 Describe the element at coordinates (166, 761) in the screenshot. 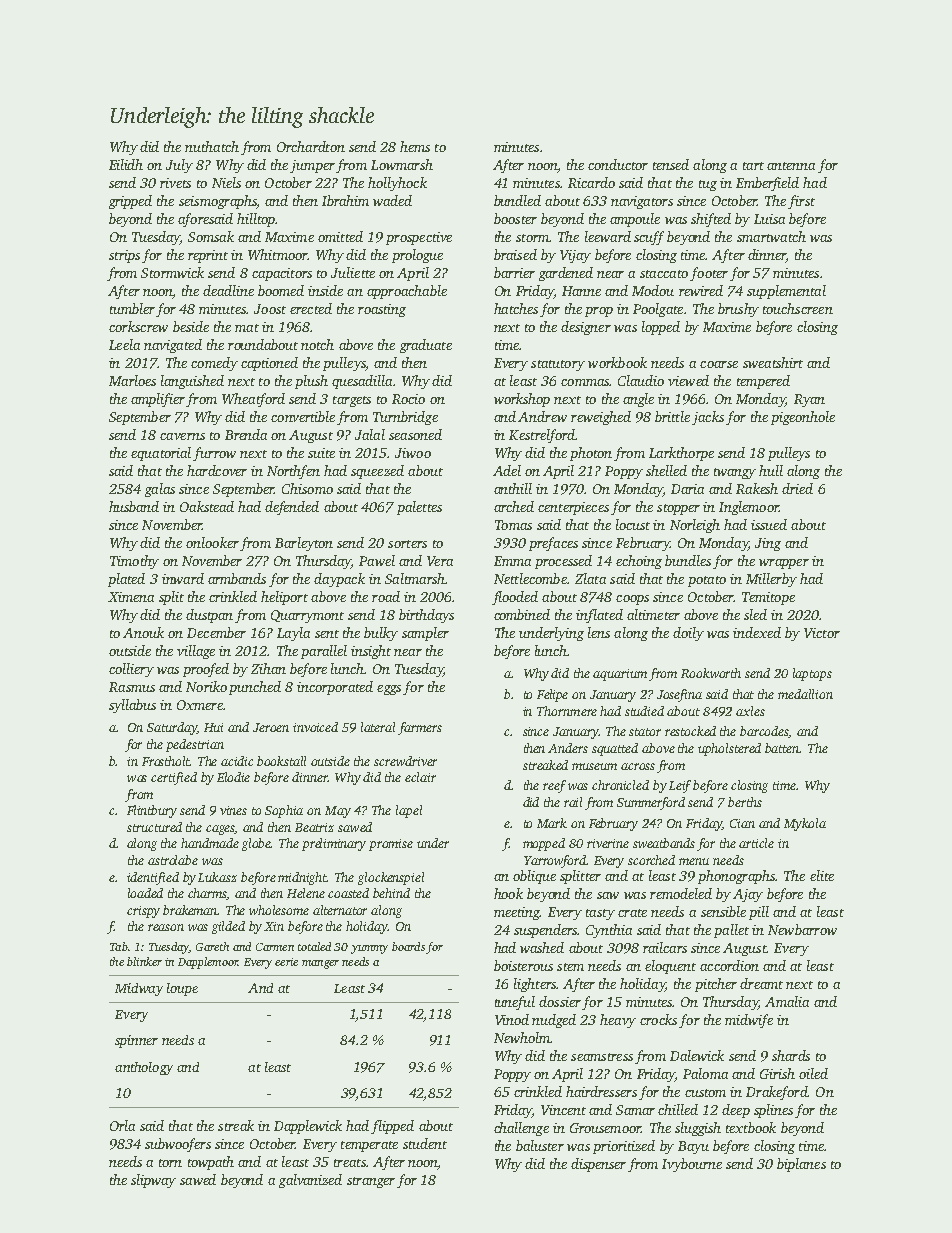

I see `Frostholt` at that location.
